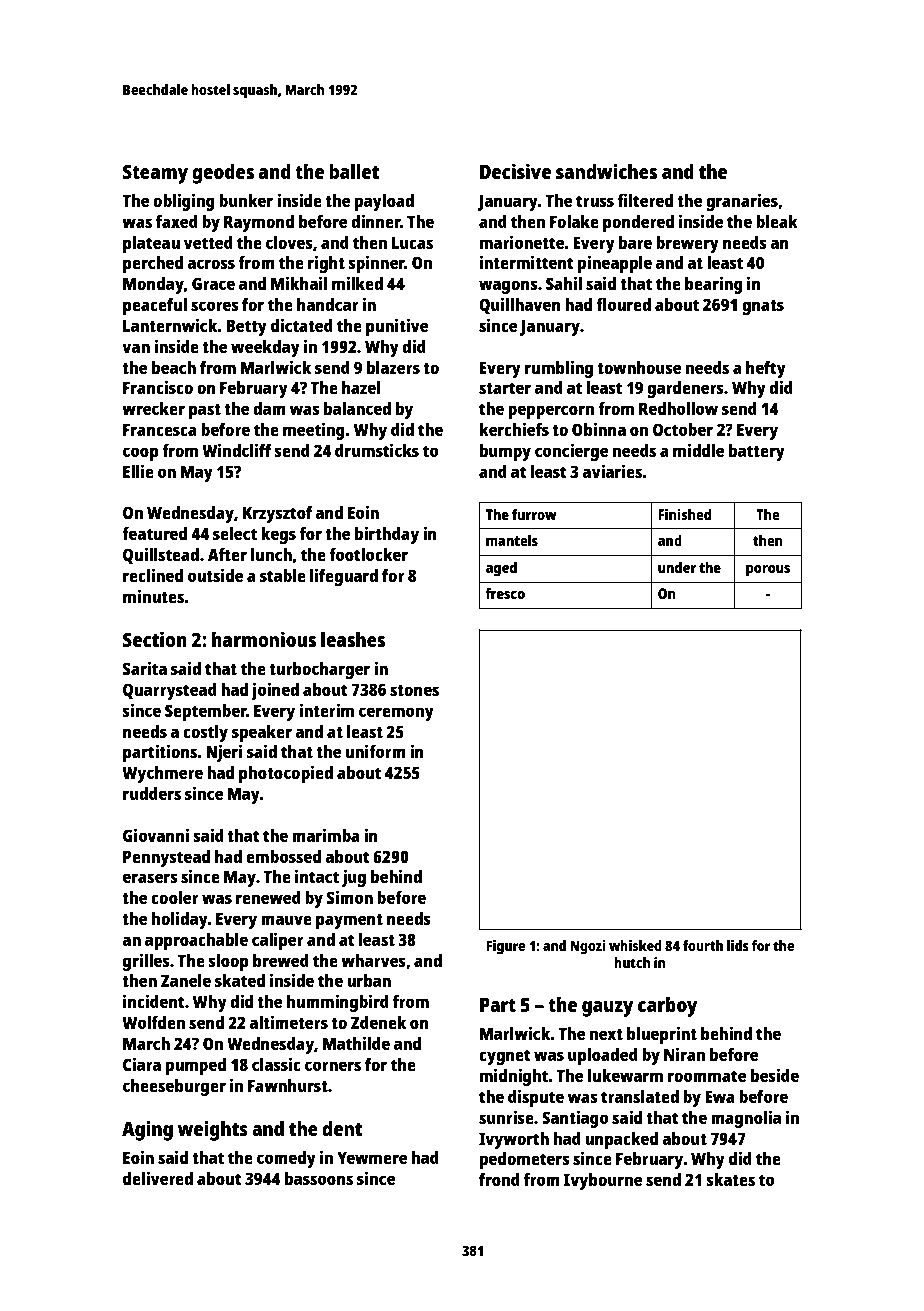  I want to click on granaries, so click(742, 202).
